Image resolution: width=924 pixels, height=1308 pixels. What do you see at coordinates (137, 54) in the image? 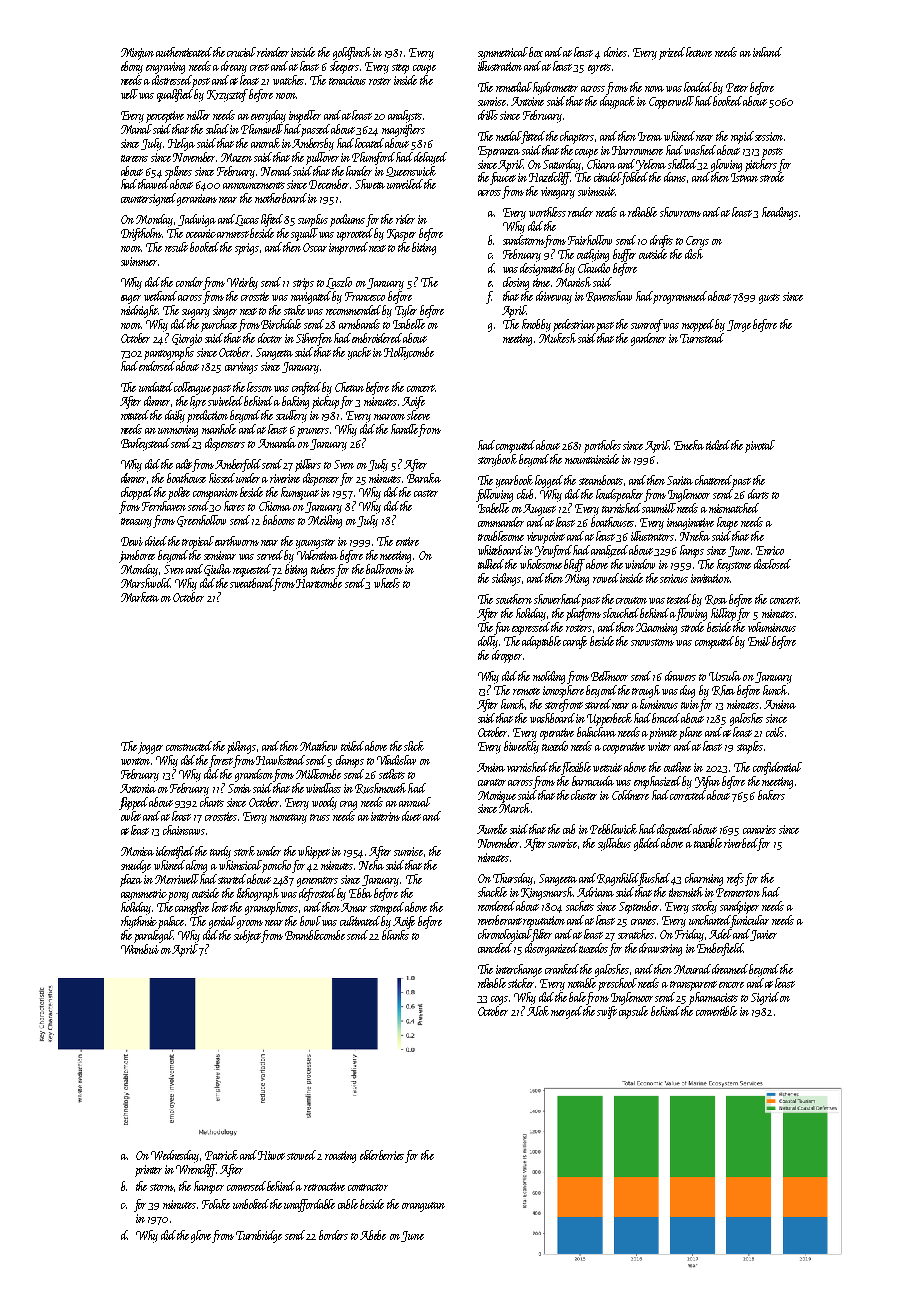
I see `Minjun` at bounding box center [137, 54].
